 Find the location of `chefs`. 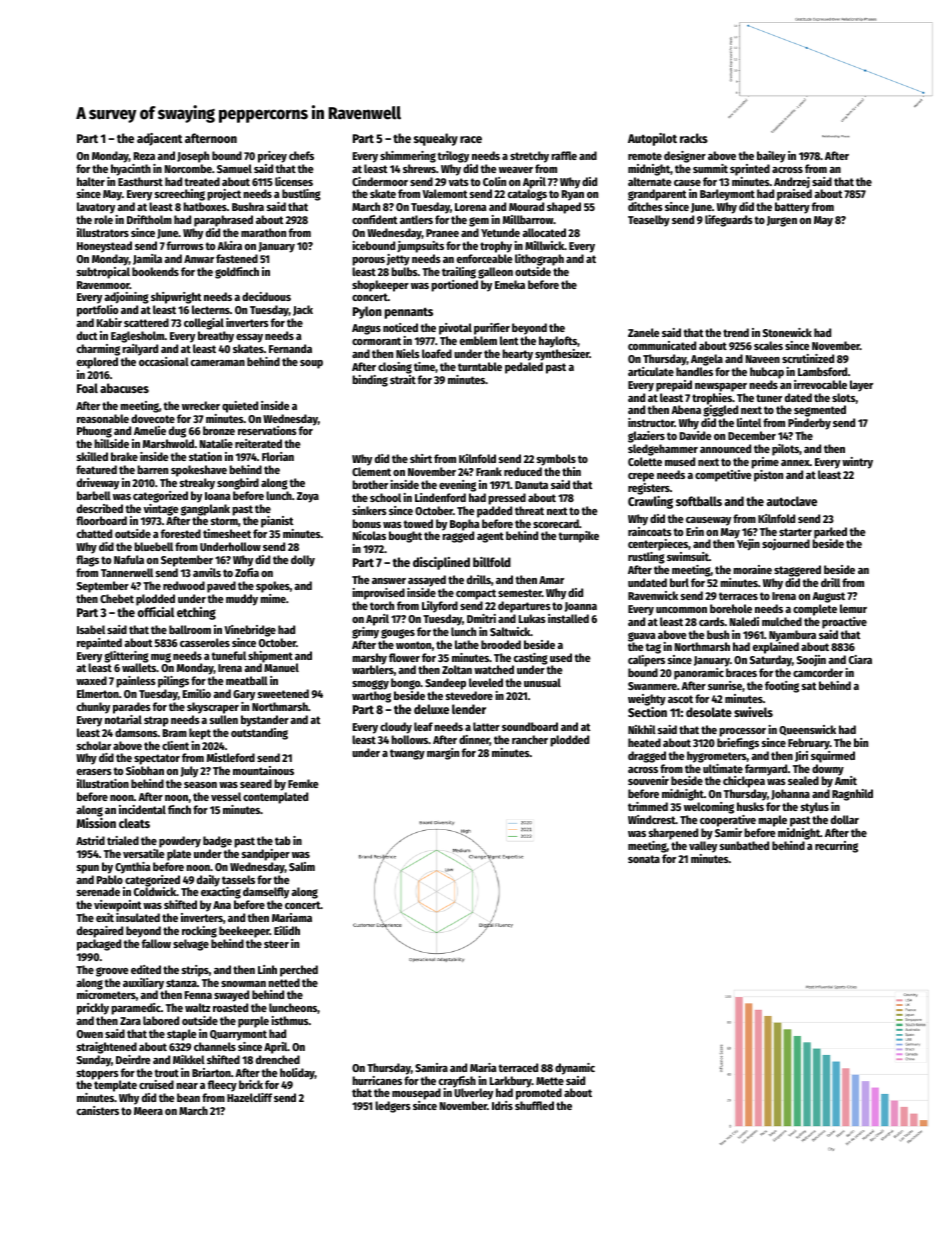

chefs is located at coordinates (301, 155).
